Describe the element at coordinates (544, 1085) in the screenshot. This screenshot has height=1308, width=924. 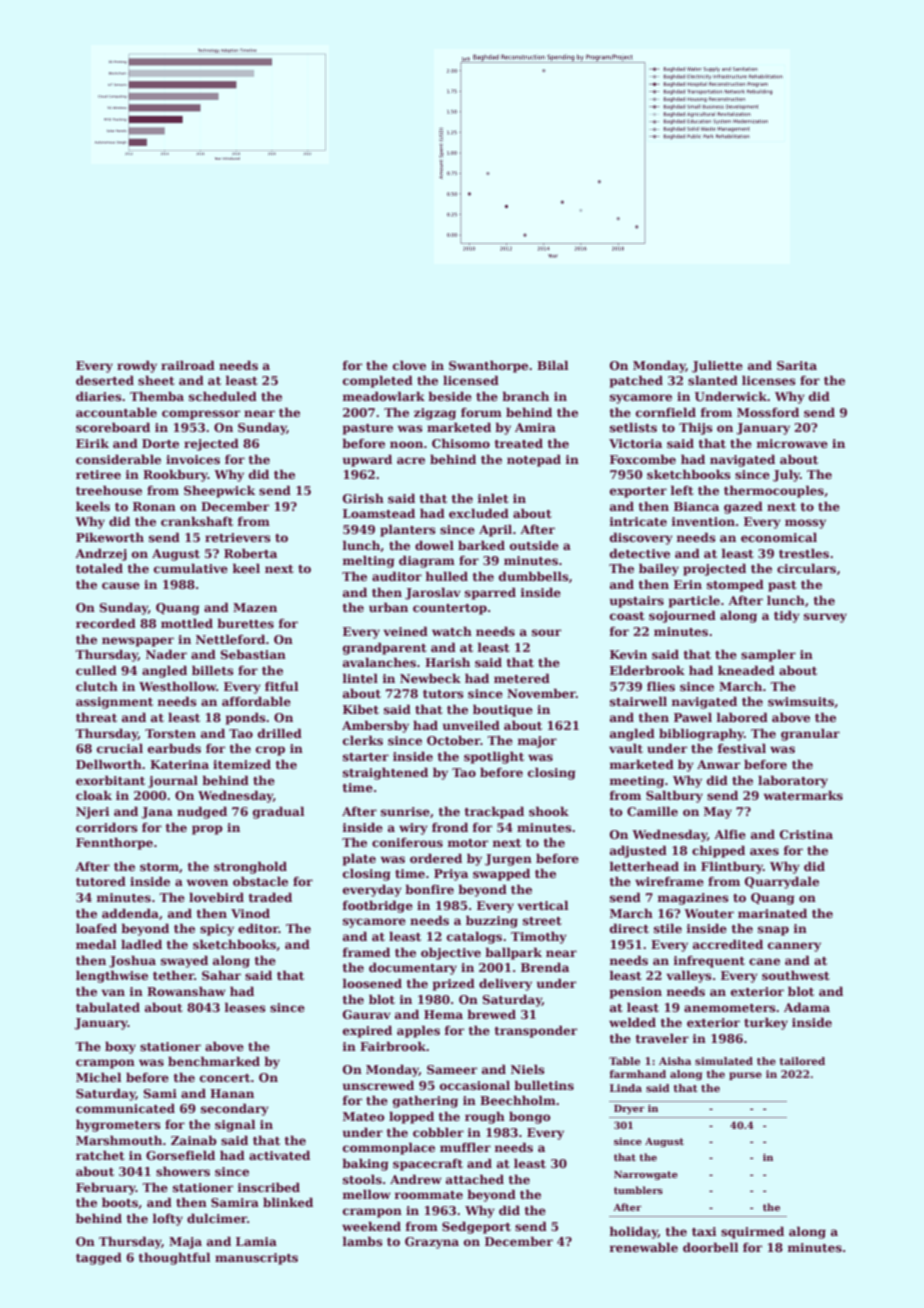
I see `bulletins` at that location.
